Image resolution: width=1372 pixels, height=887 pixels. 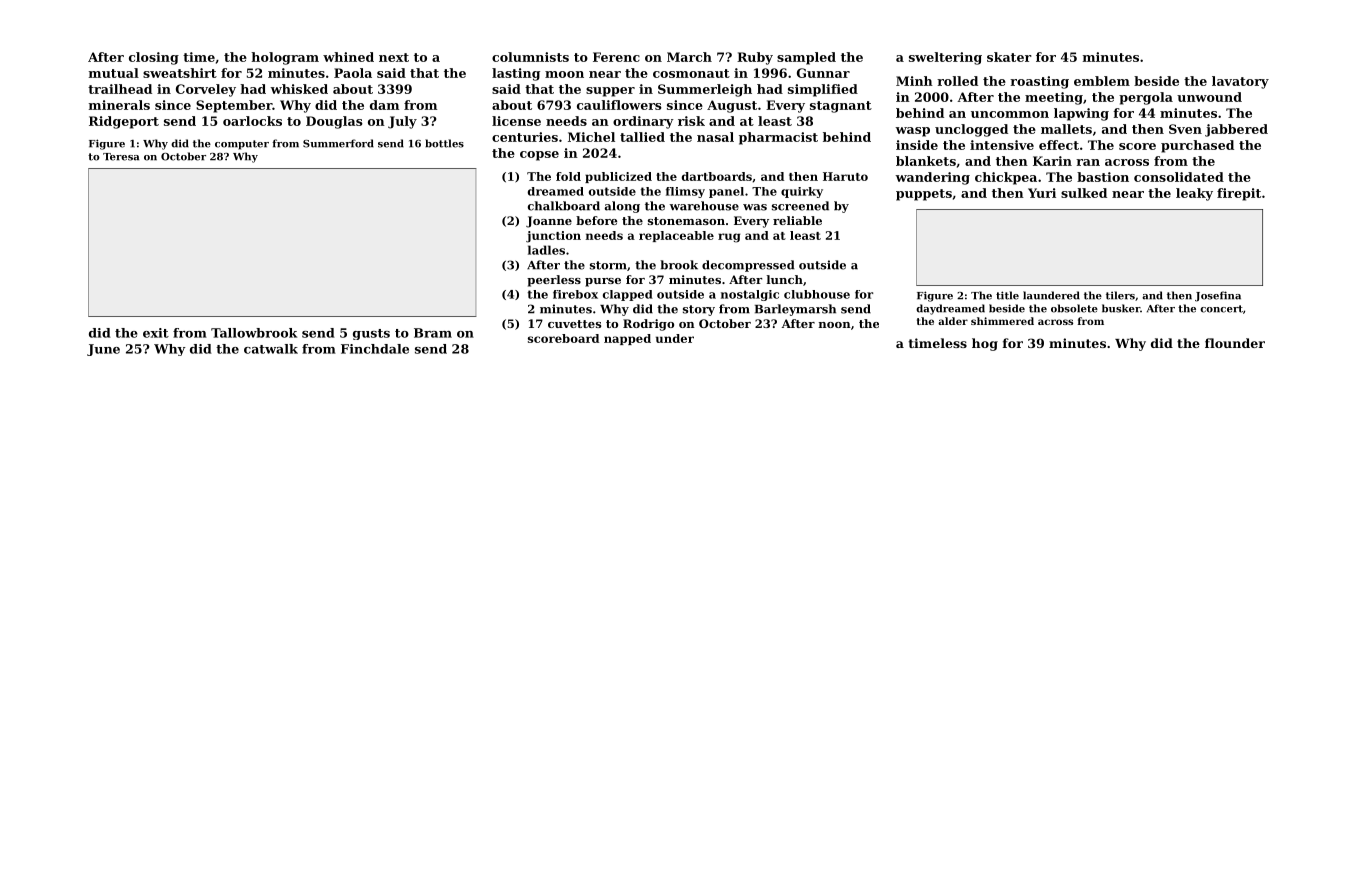 I want to click on simplified, so click(x=823, y=90).
